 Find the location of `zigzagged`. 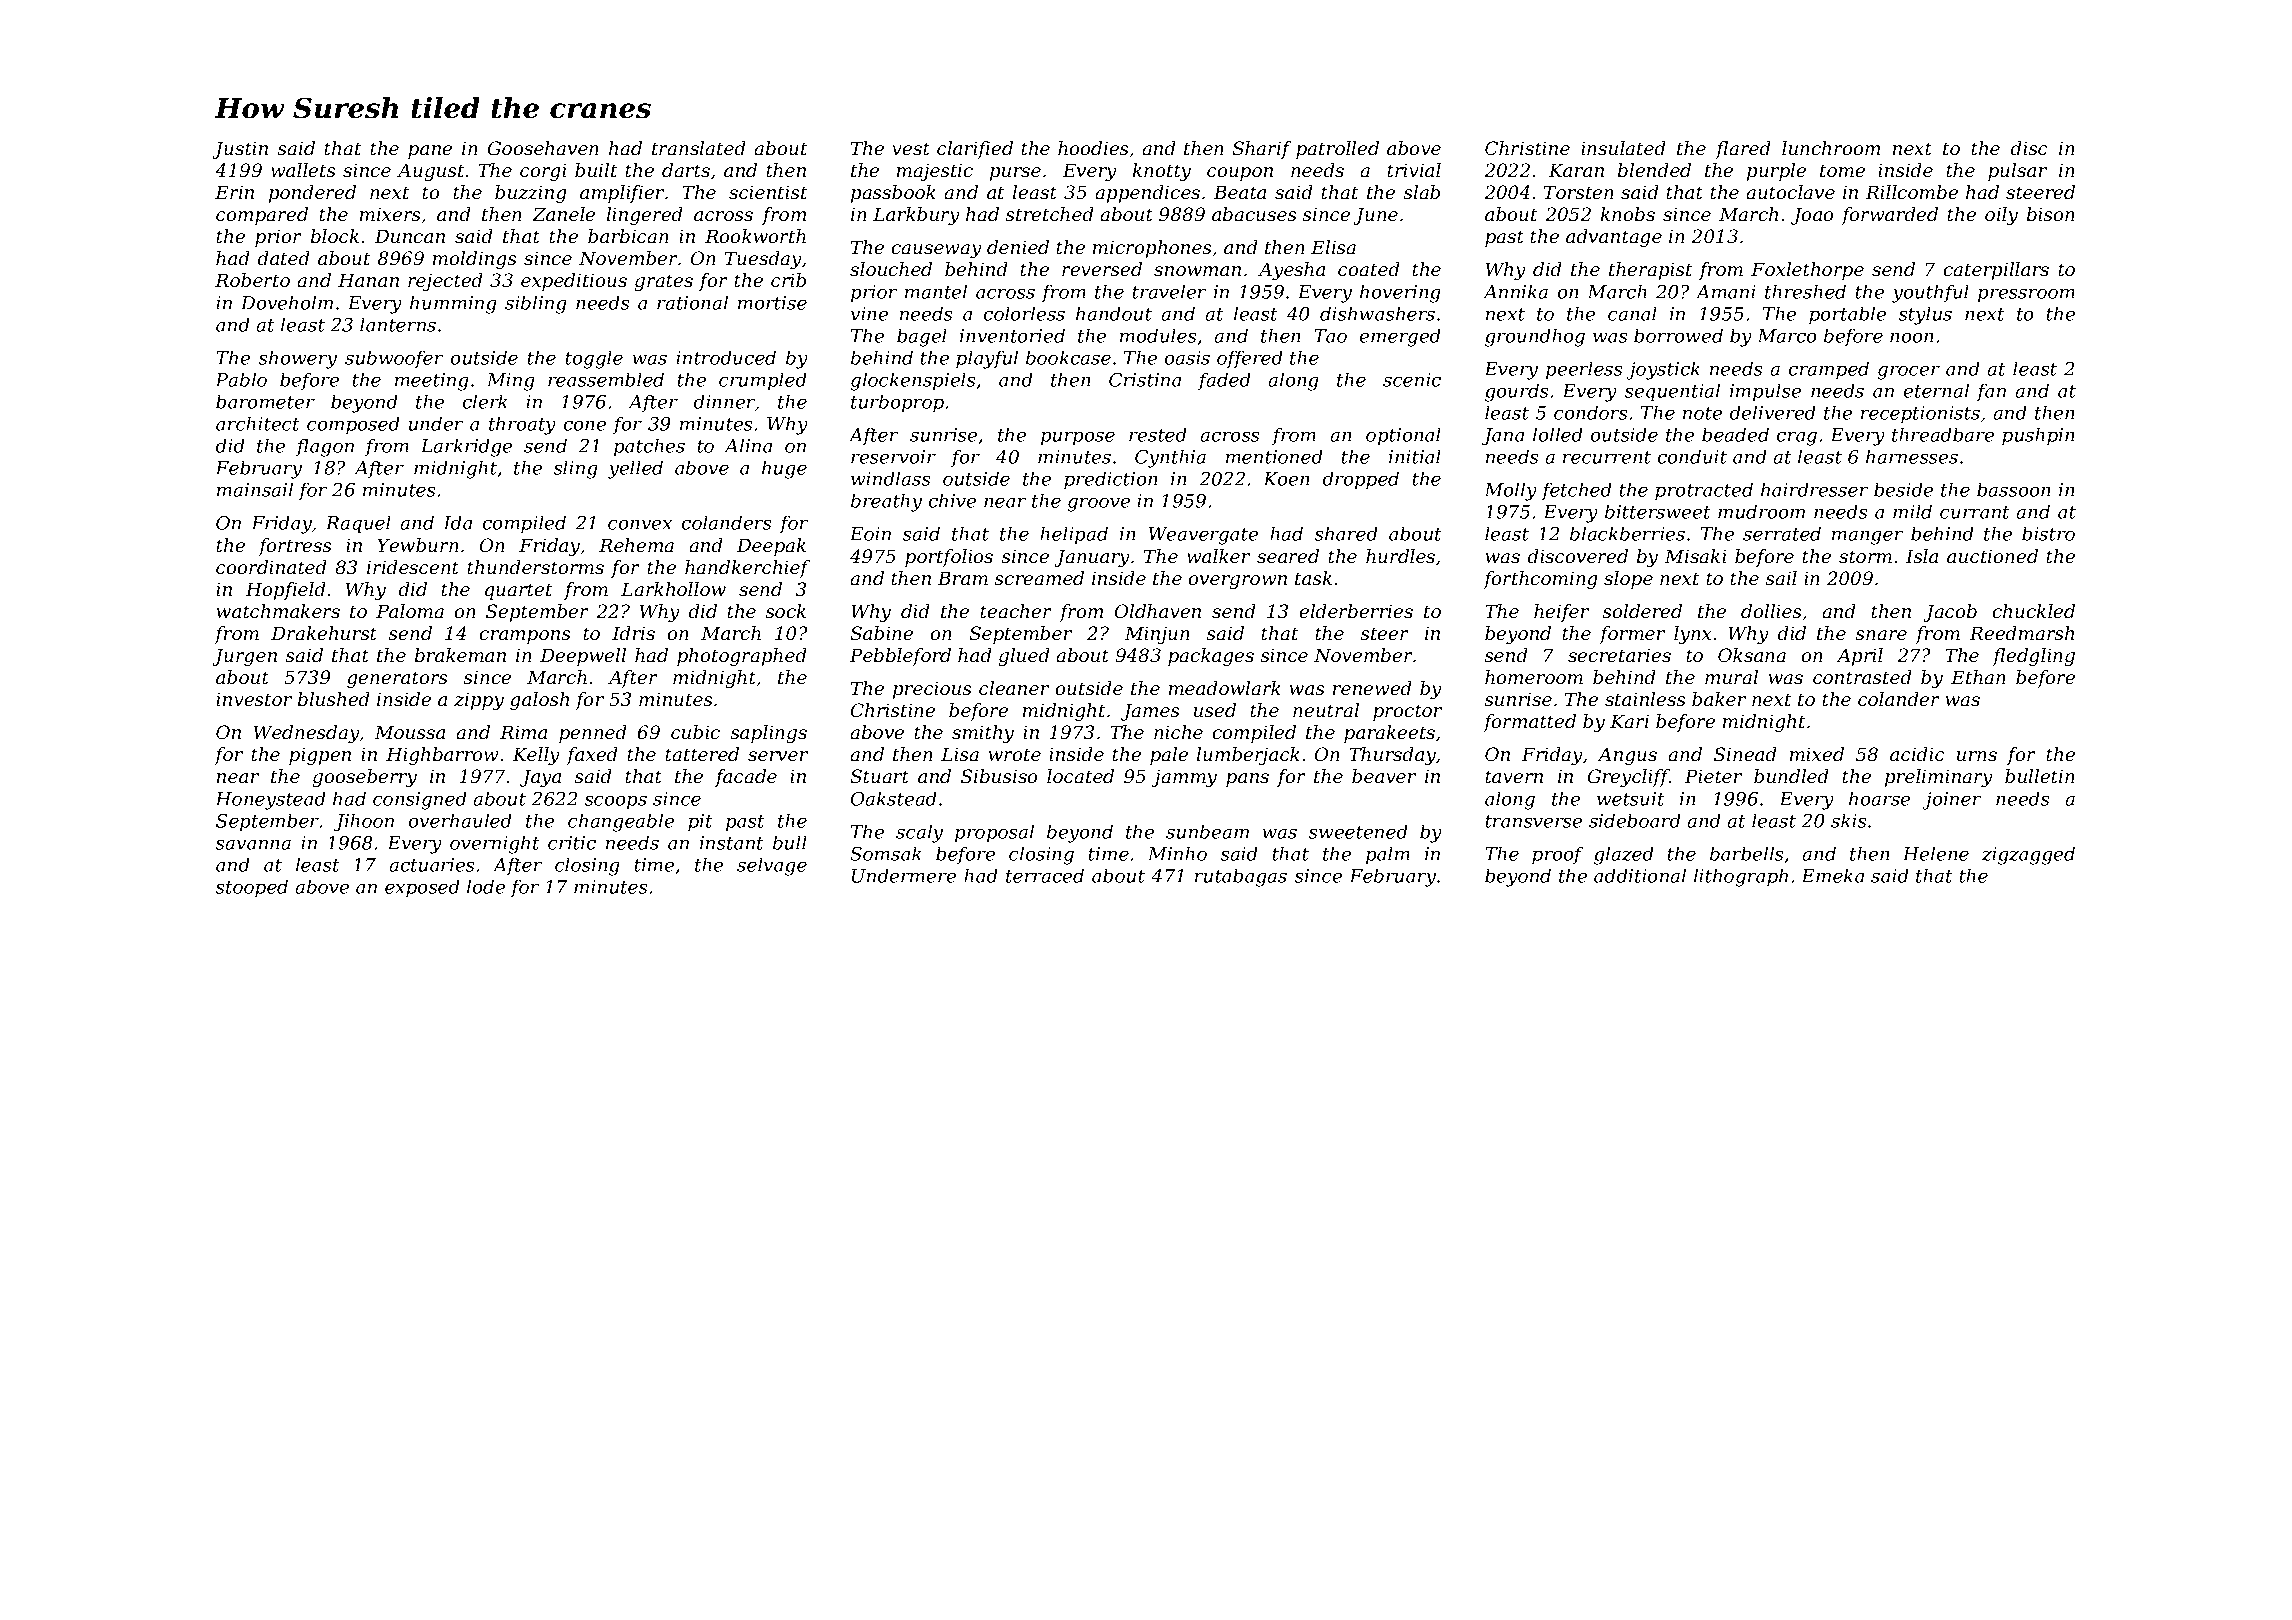

zigzagged is located at coordinates (2028, 855).
